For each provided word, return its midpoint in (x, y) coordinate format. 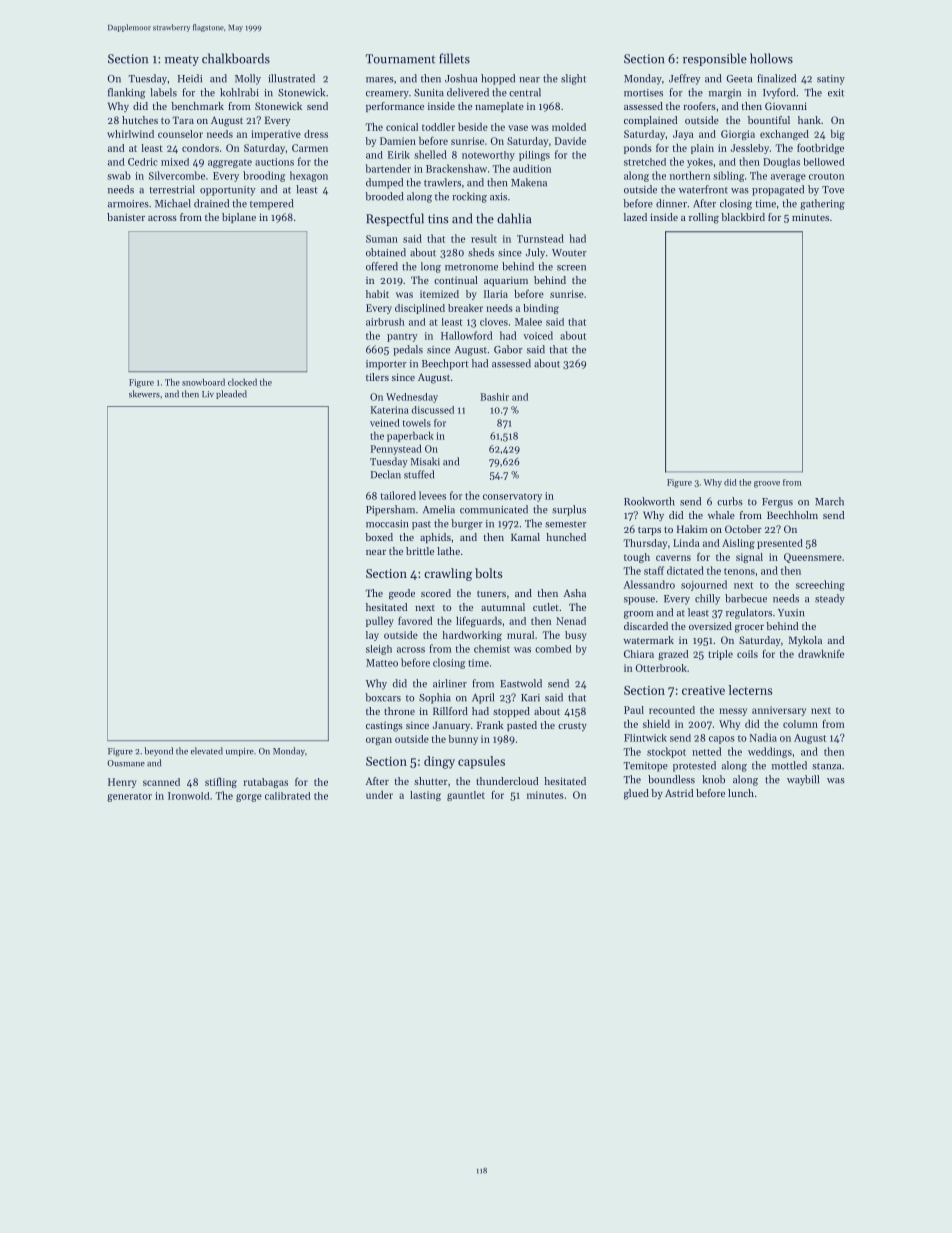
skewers (144, 394)
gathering (822, 204)
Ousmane (126, 763)
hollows (771, 58)
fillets (454, 58)
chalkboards (236, 58)
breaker (465, 308)
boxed (379, 537)
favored (415, 620)
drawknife (821, 654)
